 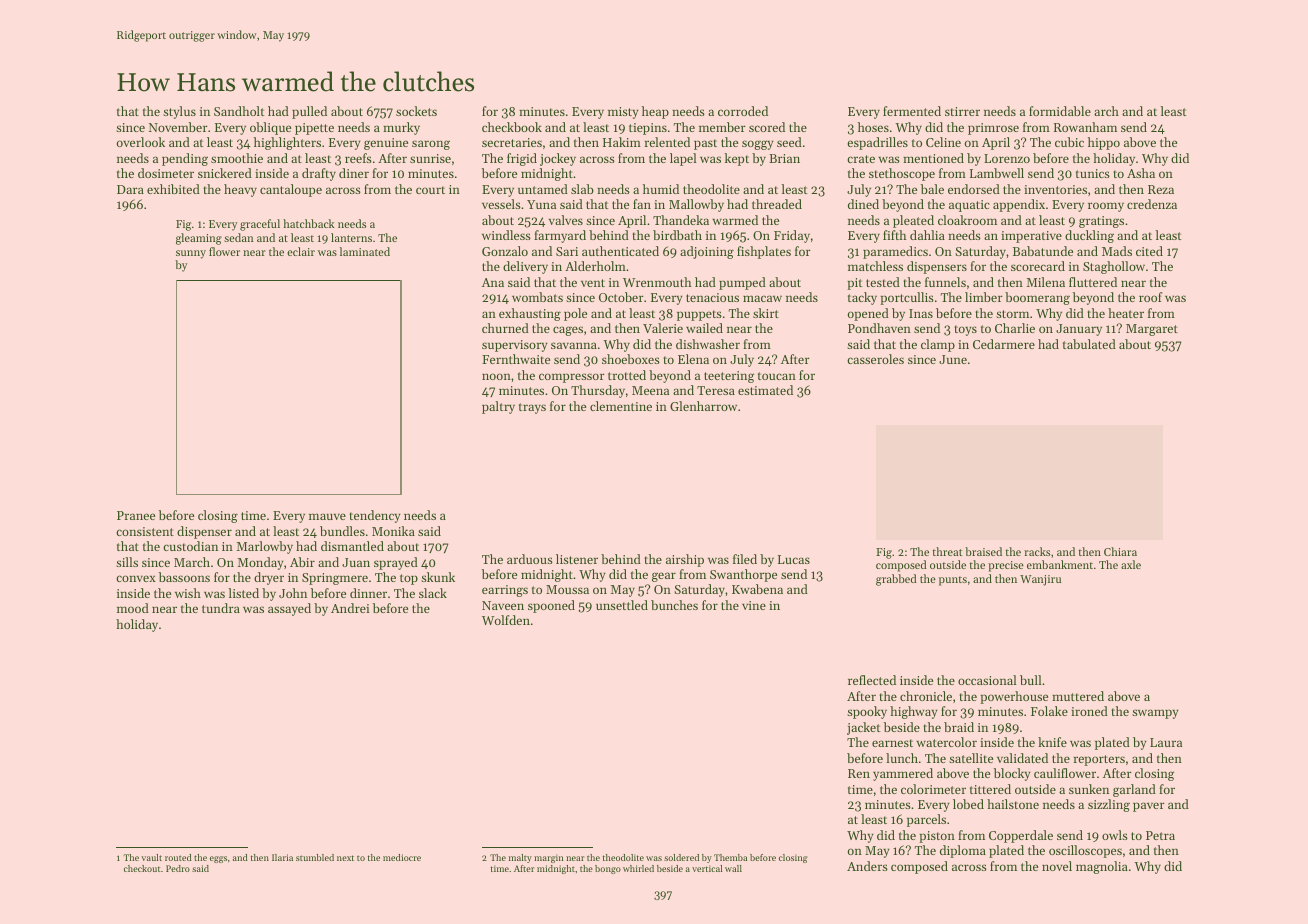 What do you see at coordinates (953, 359) in the screenshot?
I see `June` at bounding box center [953, 359].
